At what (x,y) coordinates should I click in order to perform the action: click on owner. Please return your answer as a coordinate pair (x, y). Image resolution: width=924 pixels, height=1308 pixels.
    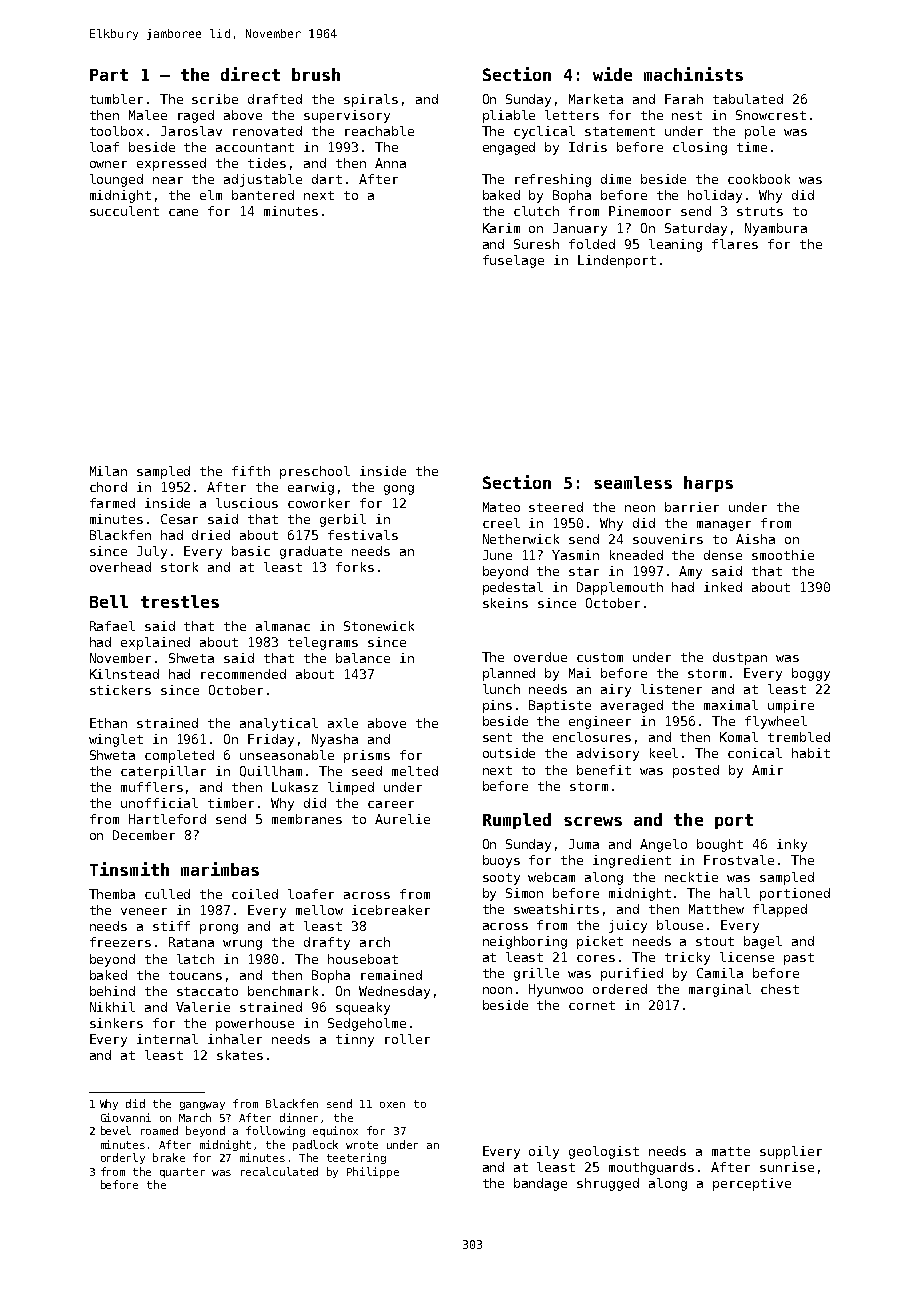
    Looking at the image, I should click on (108, 164).
